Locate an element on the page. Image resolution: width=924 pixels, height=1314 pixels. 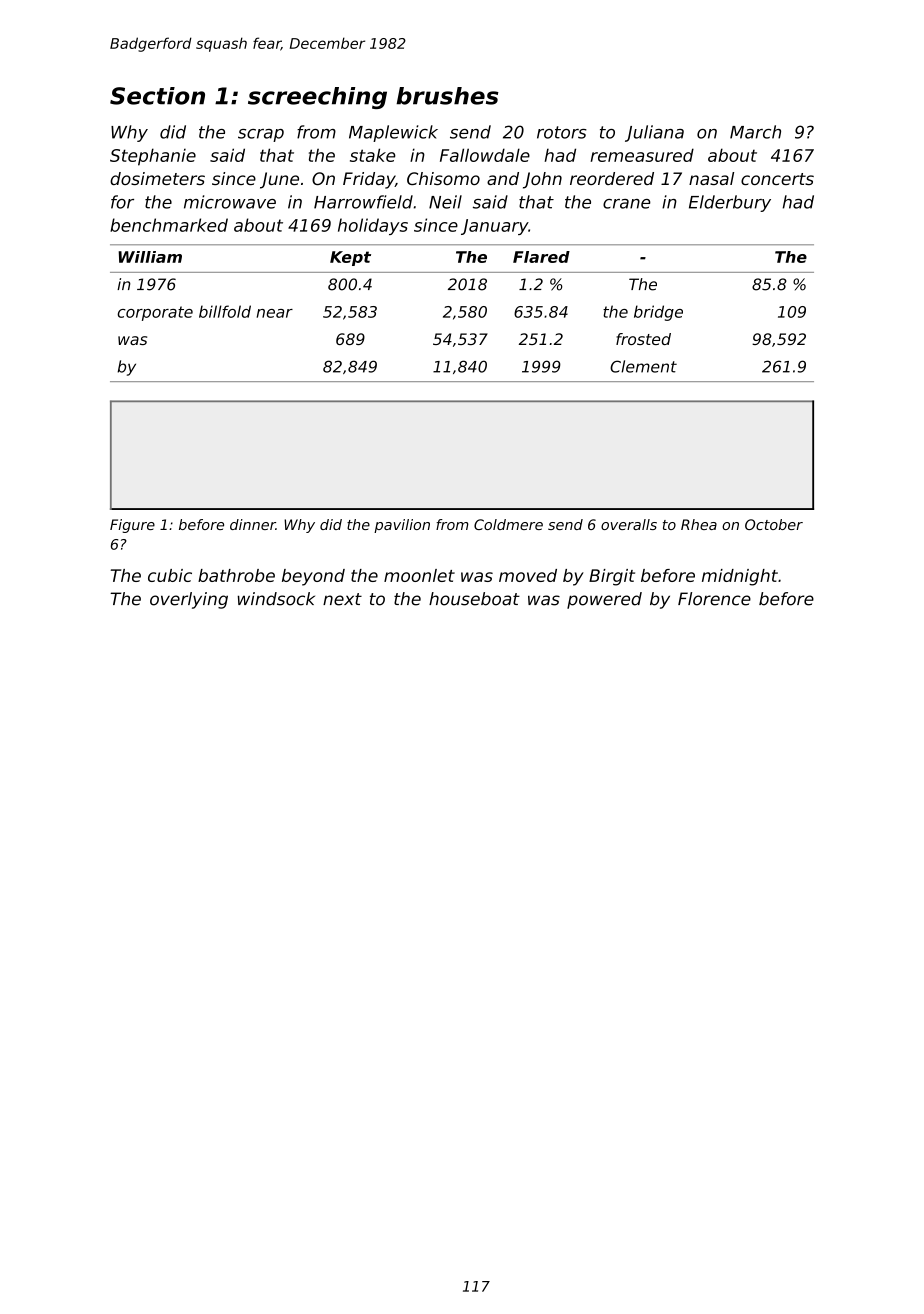
dinner is located at coordinates (253, 524).
